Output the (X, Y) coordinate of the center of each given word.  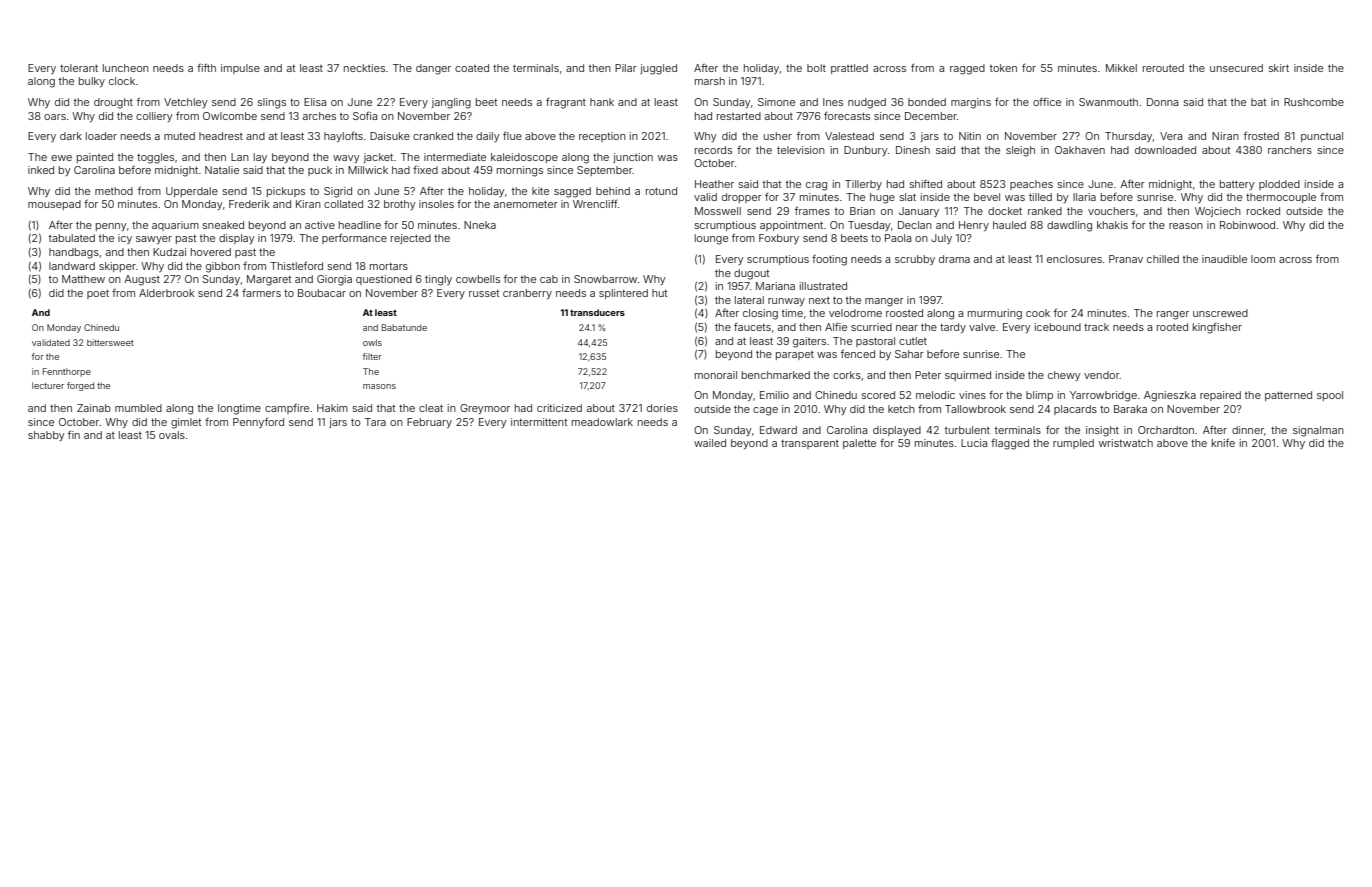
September (605, 171)
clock (122, 81)
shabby (46, 436)
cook (1038, 313)
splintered (623, 294)
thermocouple (1281, 198)
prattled (849, 69)
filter (372, 356)
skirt (1279, 68)
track (1096, 327)
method (114, 191)
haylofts (343, 137)
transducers (597, 312)
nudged (867, 103)
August (142, 280)
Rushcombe (1314, 102)
